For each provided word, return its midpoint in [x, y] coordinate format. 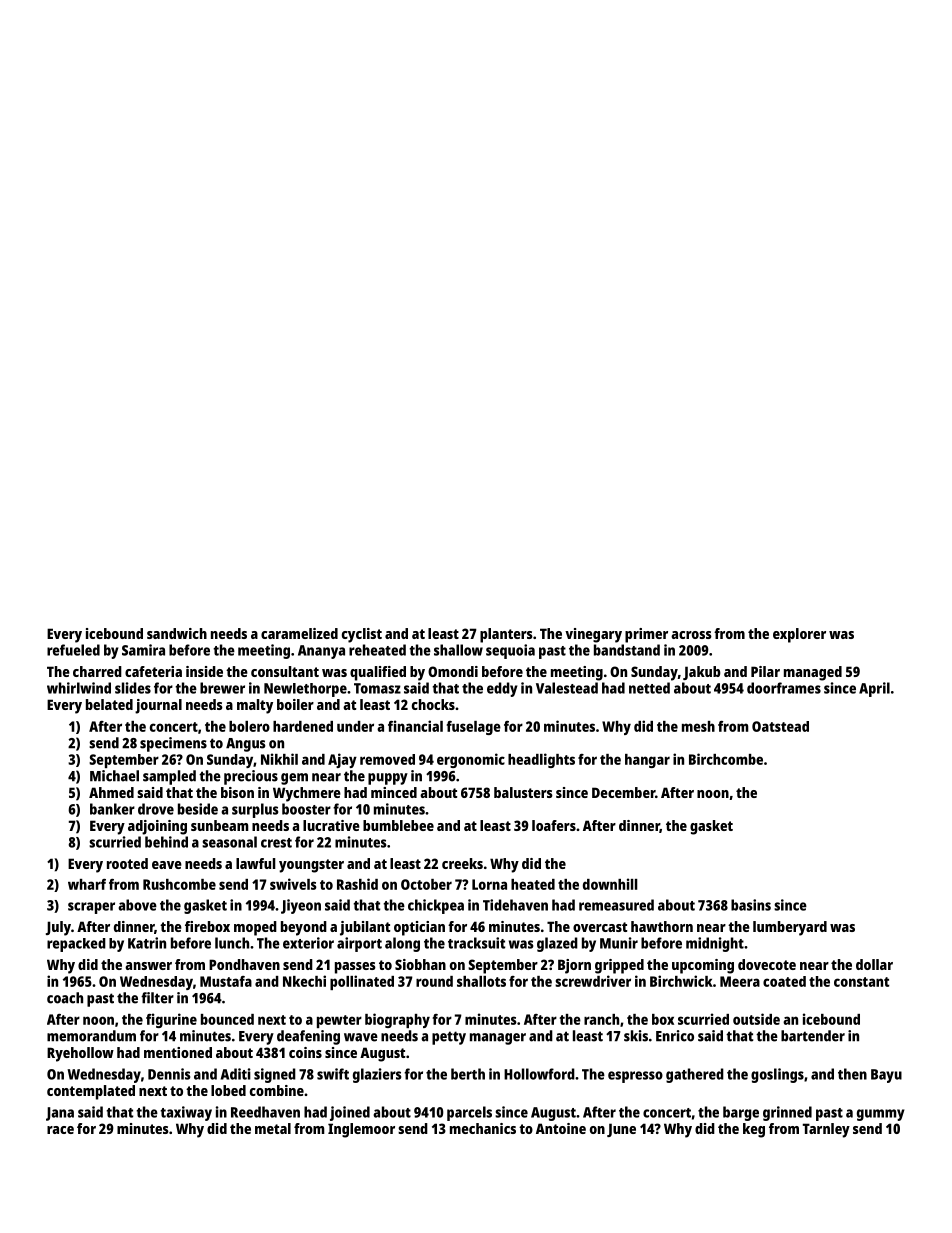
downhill [610, 884]
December [623, 792]
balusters [523, 792]
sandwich [177, 633]
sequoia [510, 651]
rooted [127, 863]
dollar [874, 964]
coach [65, 998]
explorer [799, 635]
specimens [173, 744]
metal [273, 1128]
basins [751, 905]
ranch [601, 1019]
